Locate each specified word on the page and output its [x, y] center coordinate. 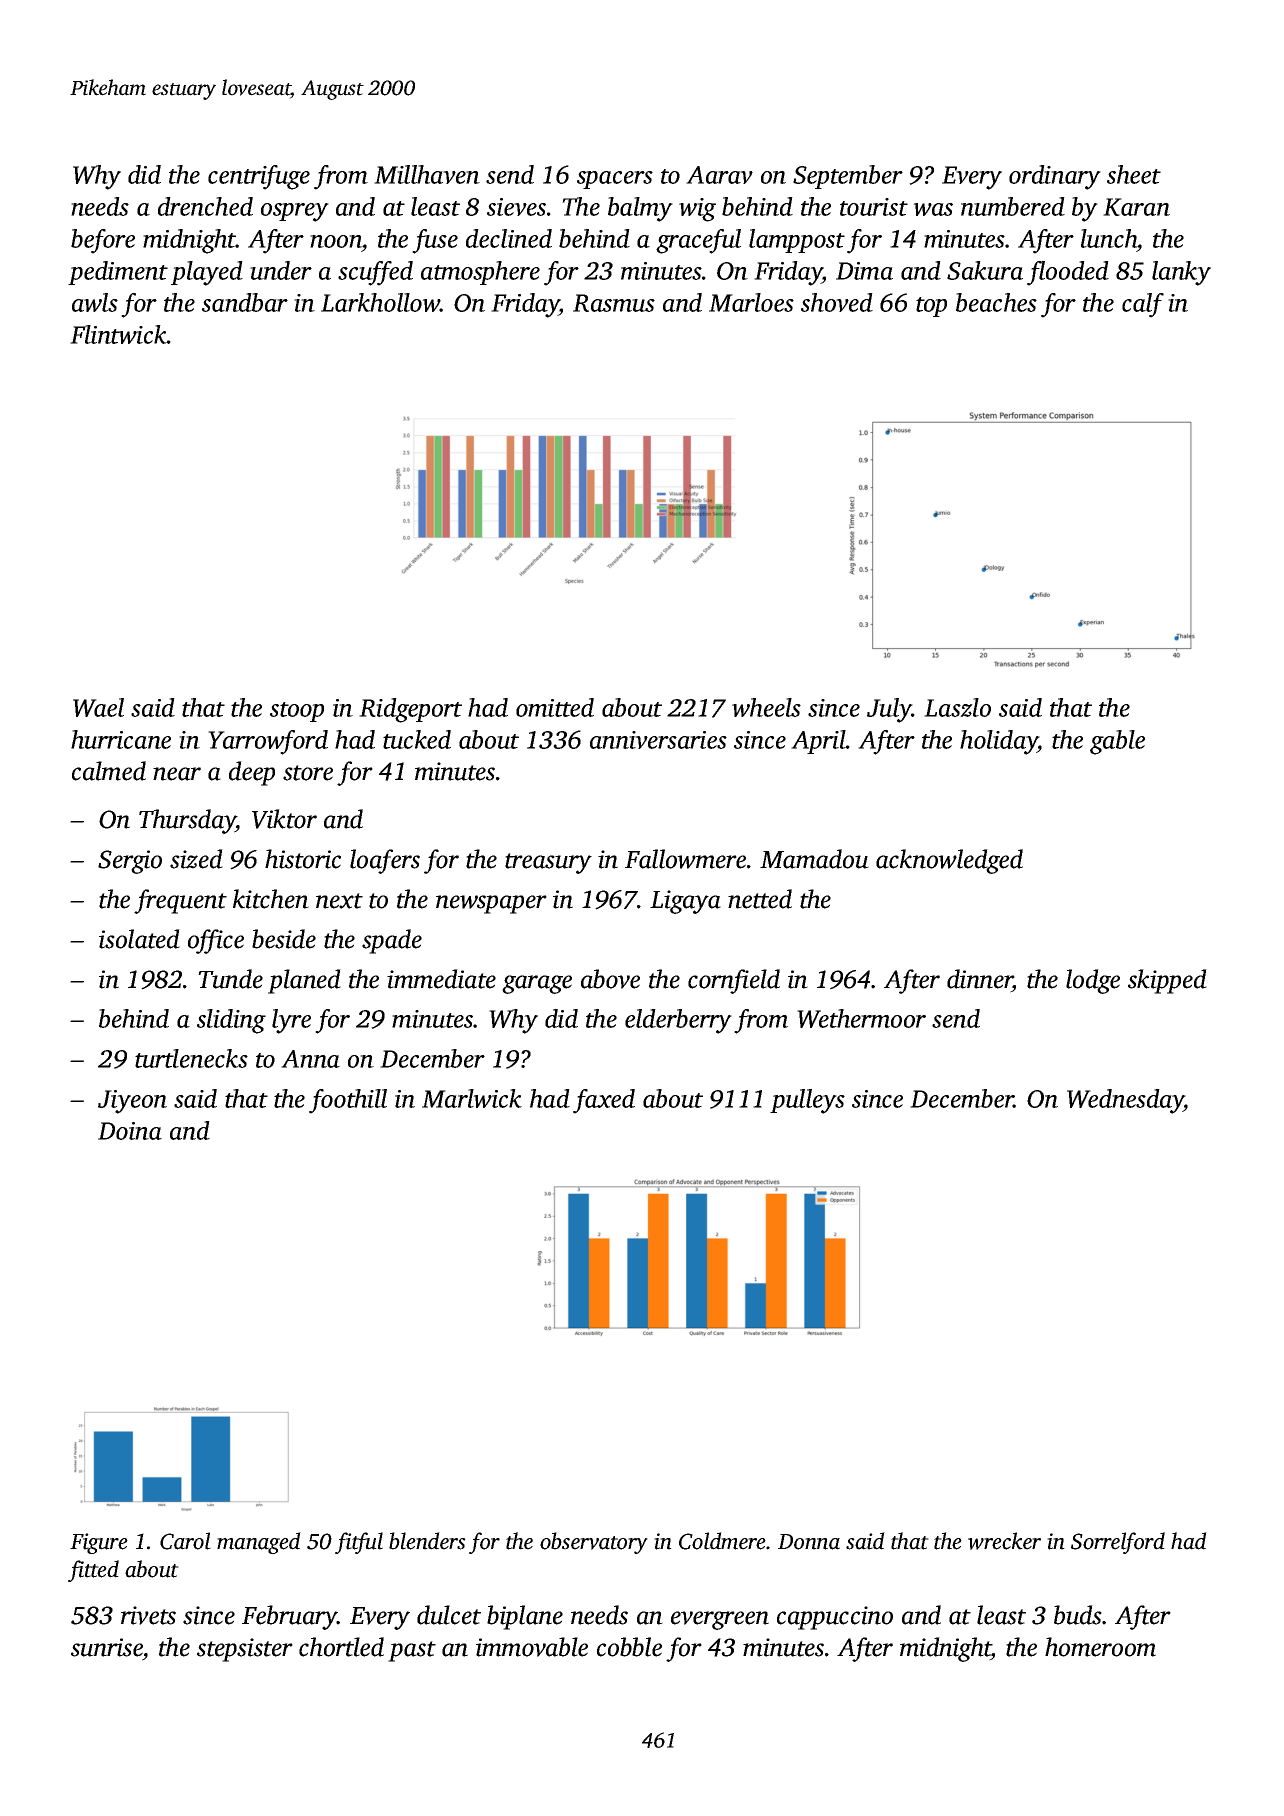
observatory [594, 1543]
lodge [1093, 981]
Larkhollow [380, 302]
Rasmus [614, 303]
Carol [185, 1541]
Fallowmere [685, 859]
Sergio [130, 862]
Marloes [751, 302]
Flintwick [118, 334]
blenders [427, 1541]
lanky [1181, 273]
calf [1143, 305]
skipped [1167, 981]
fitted [93, 1571]
